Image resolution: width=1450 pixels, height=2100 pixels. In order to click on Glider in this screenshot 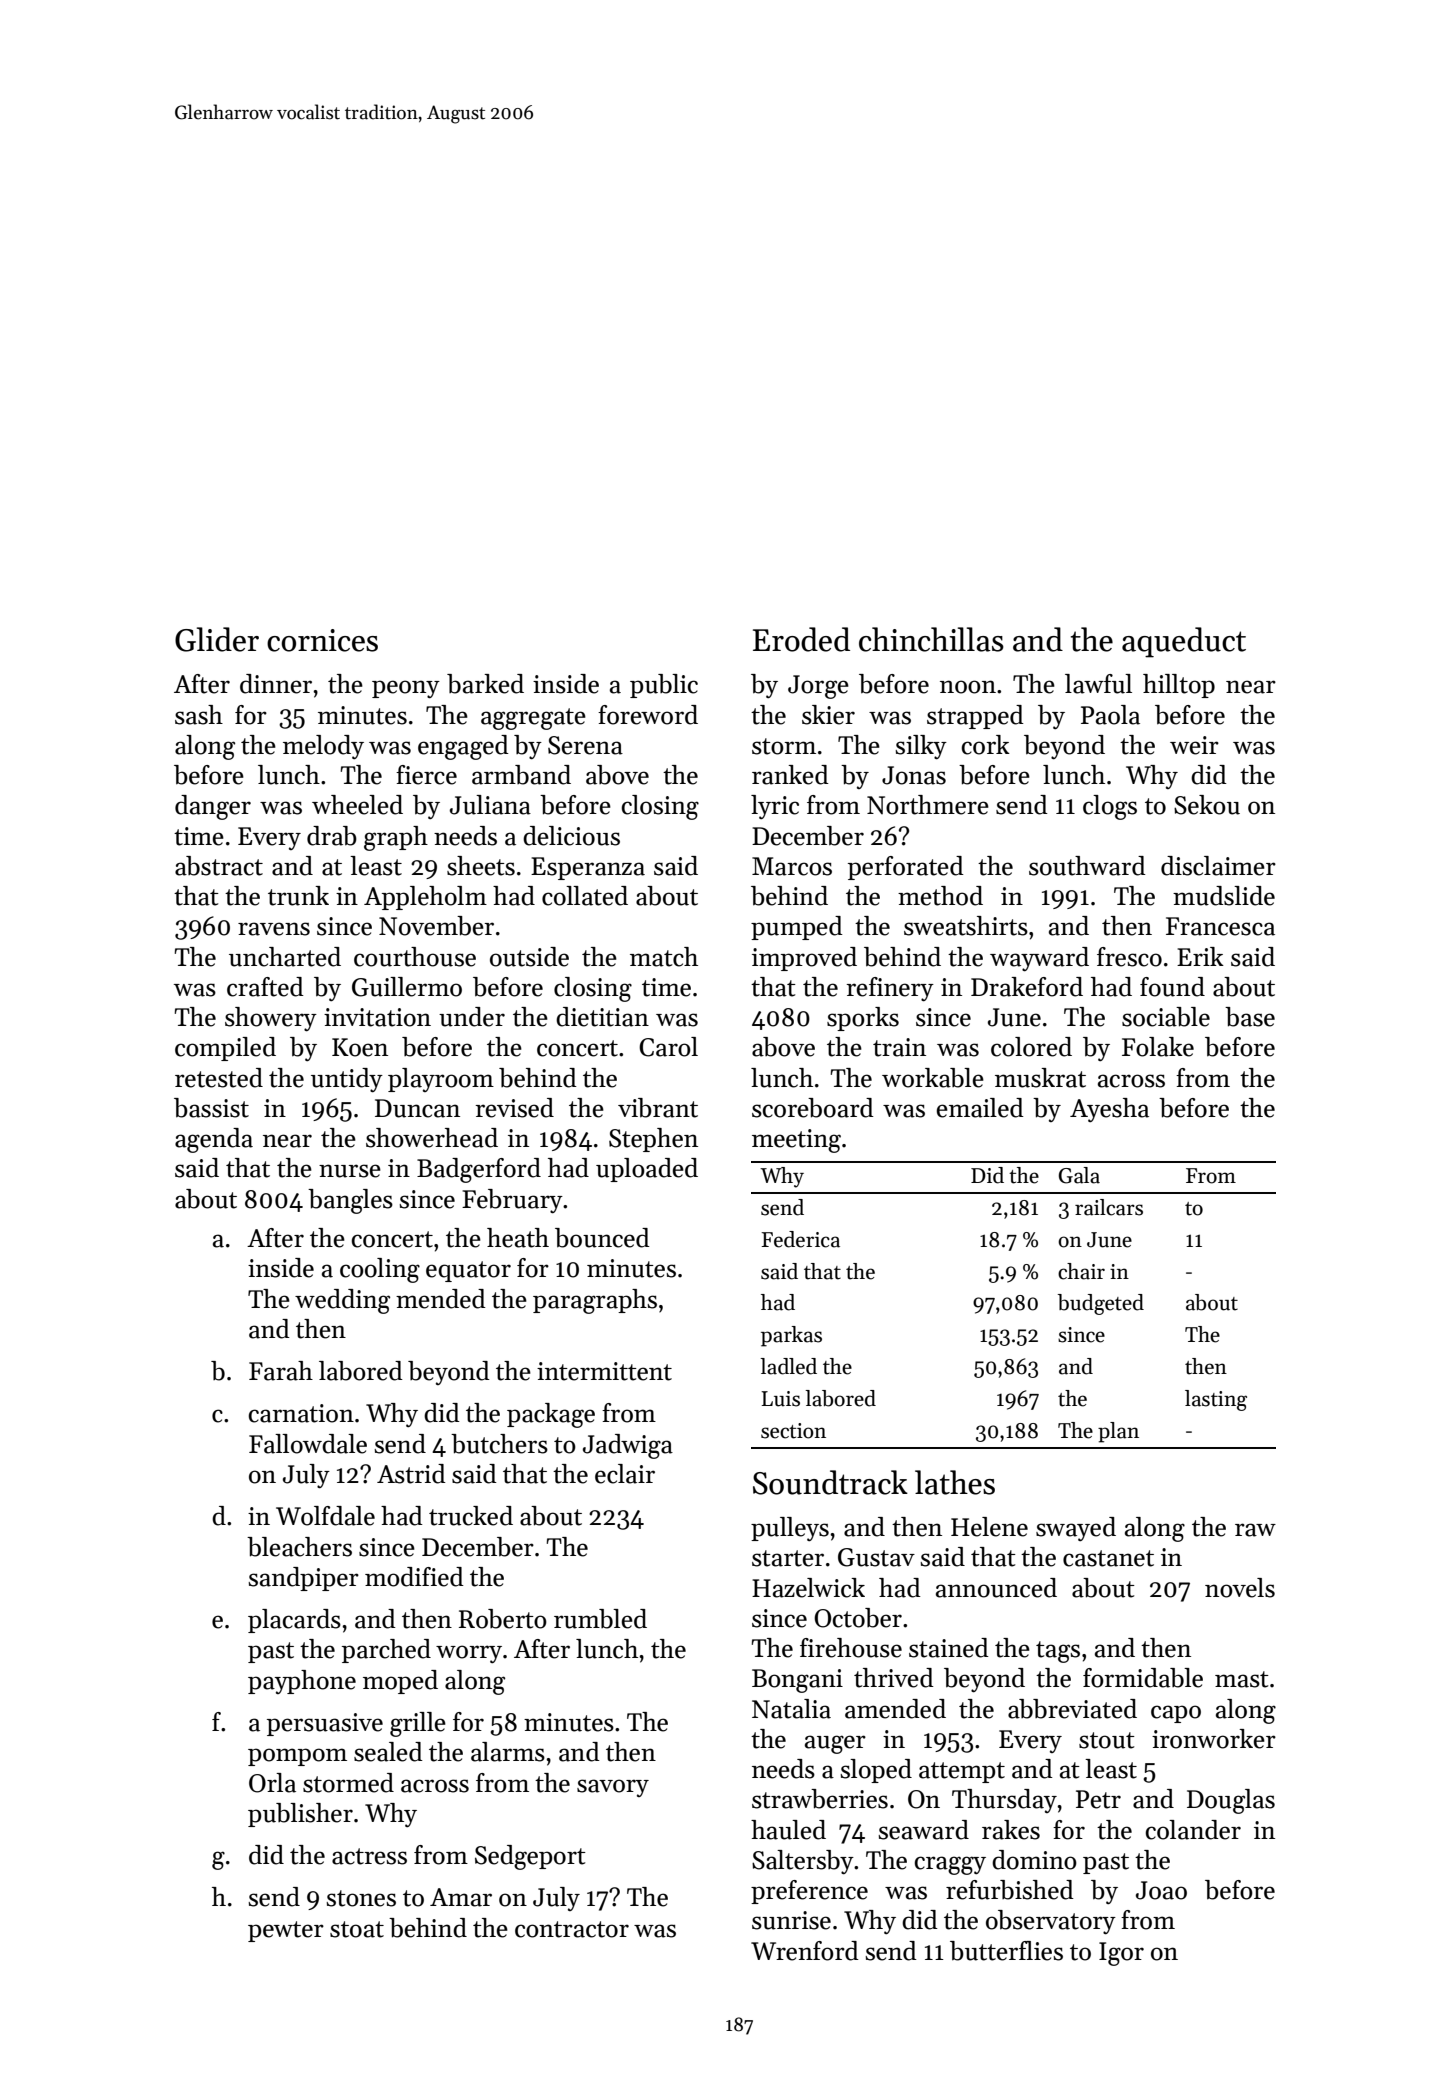, I will do `click(217, 639)`.
